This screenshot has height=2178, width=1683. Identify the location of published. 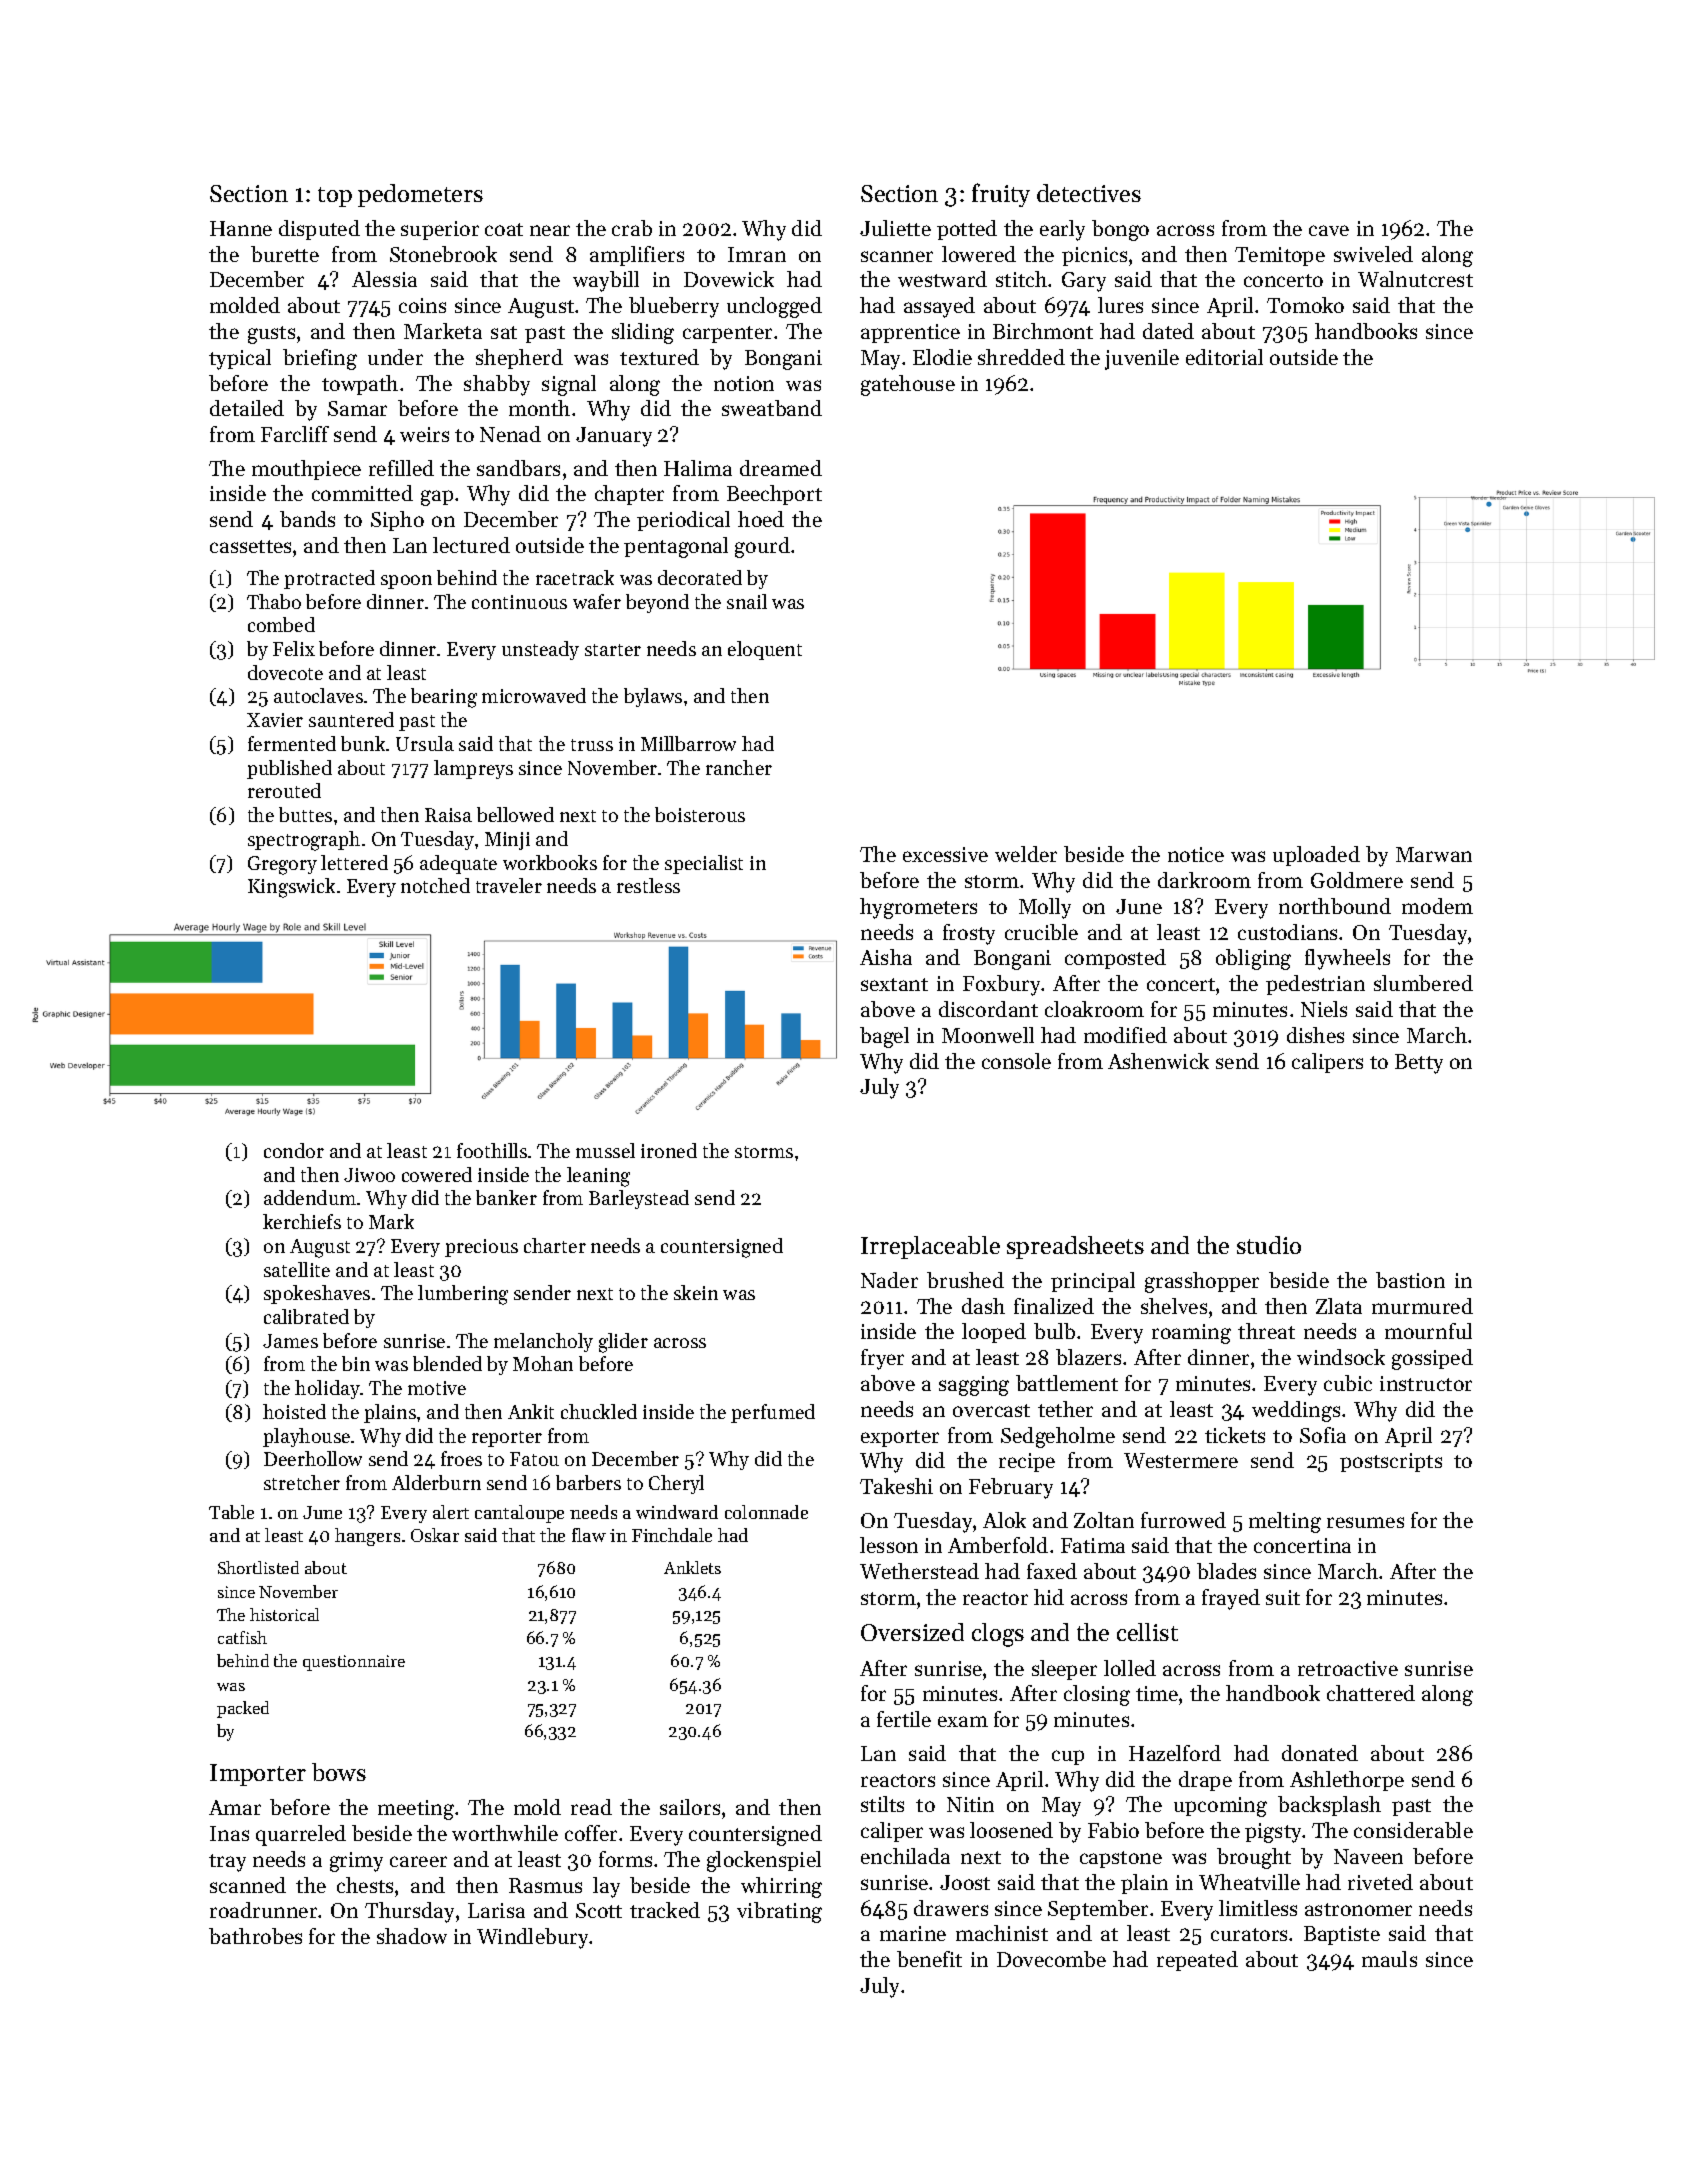
(289, 769).
